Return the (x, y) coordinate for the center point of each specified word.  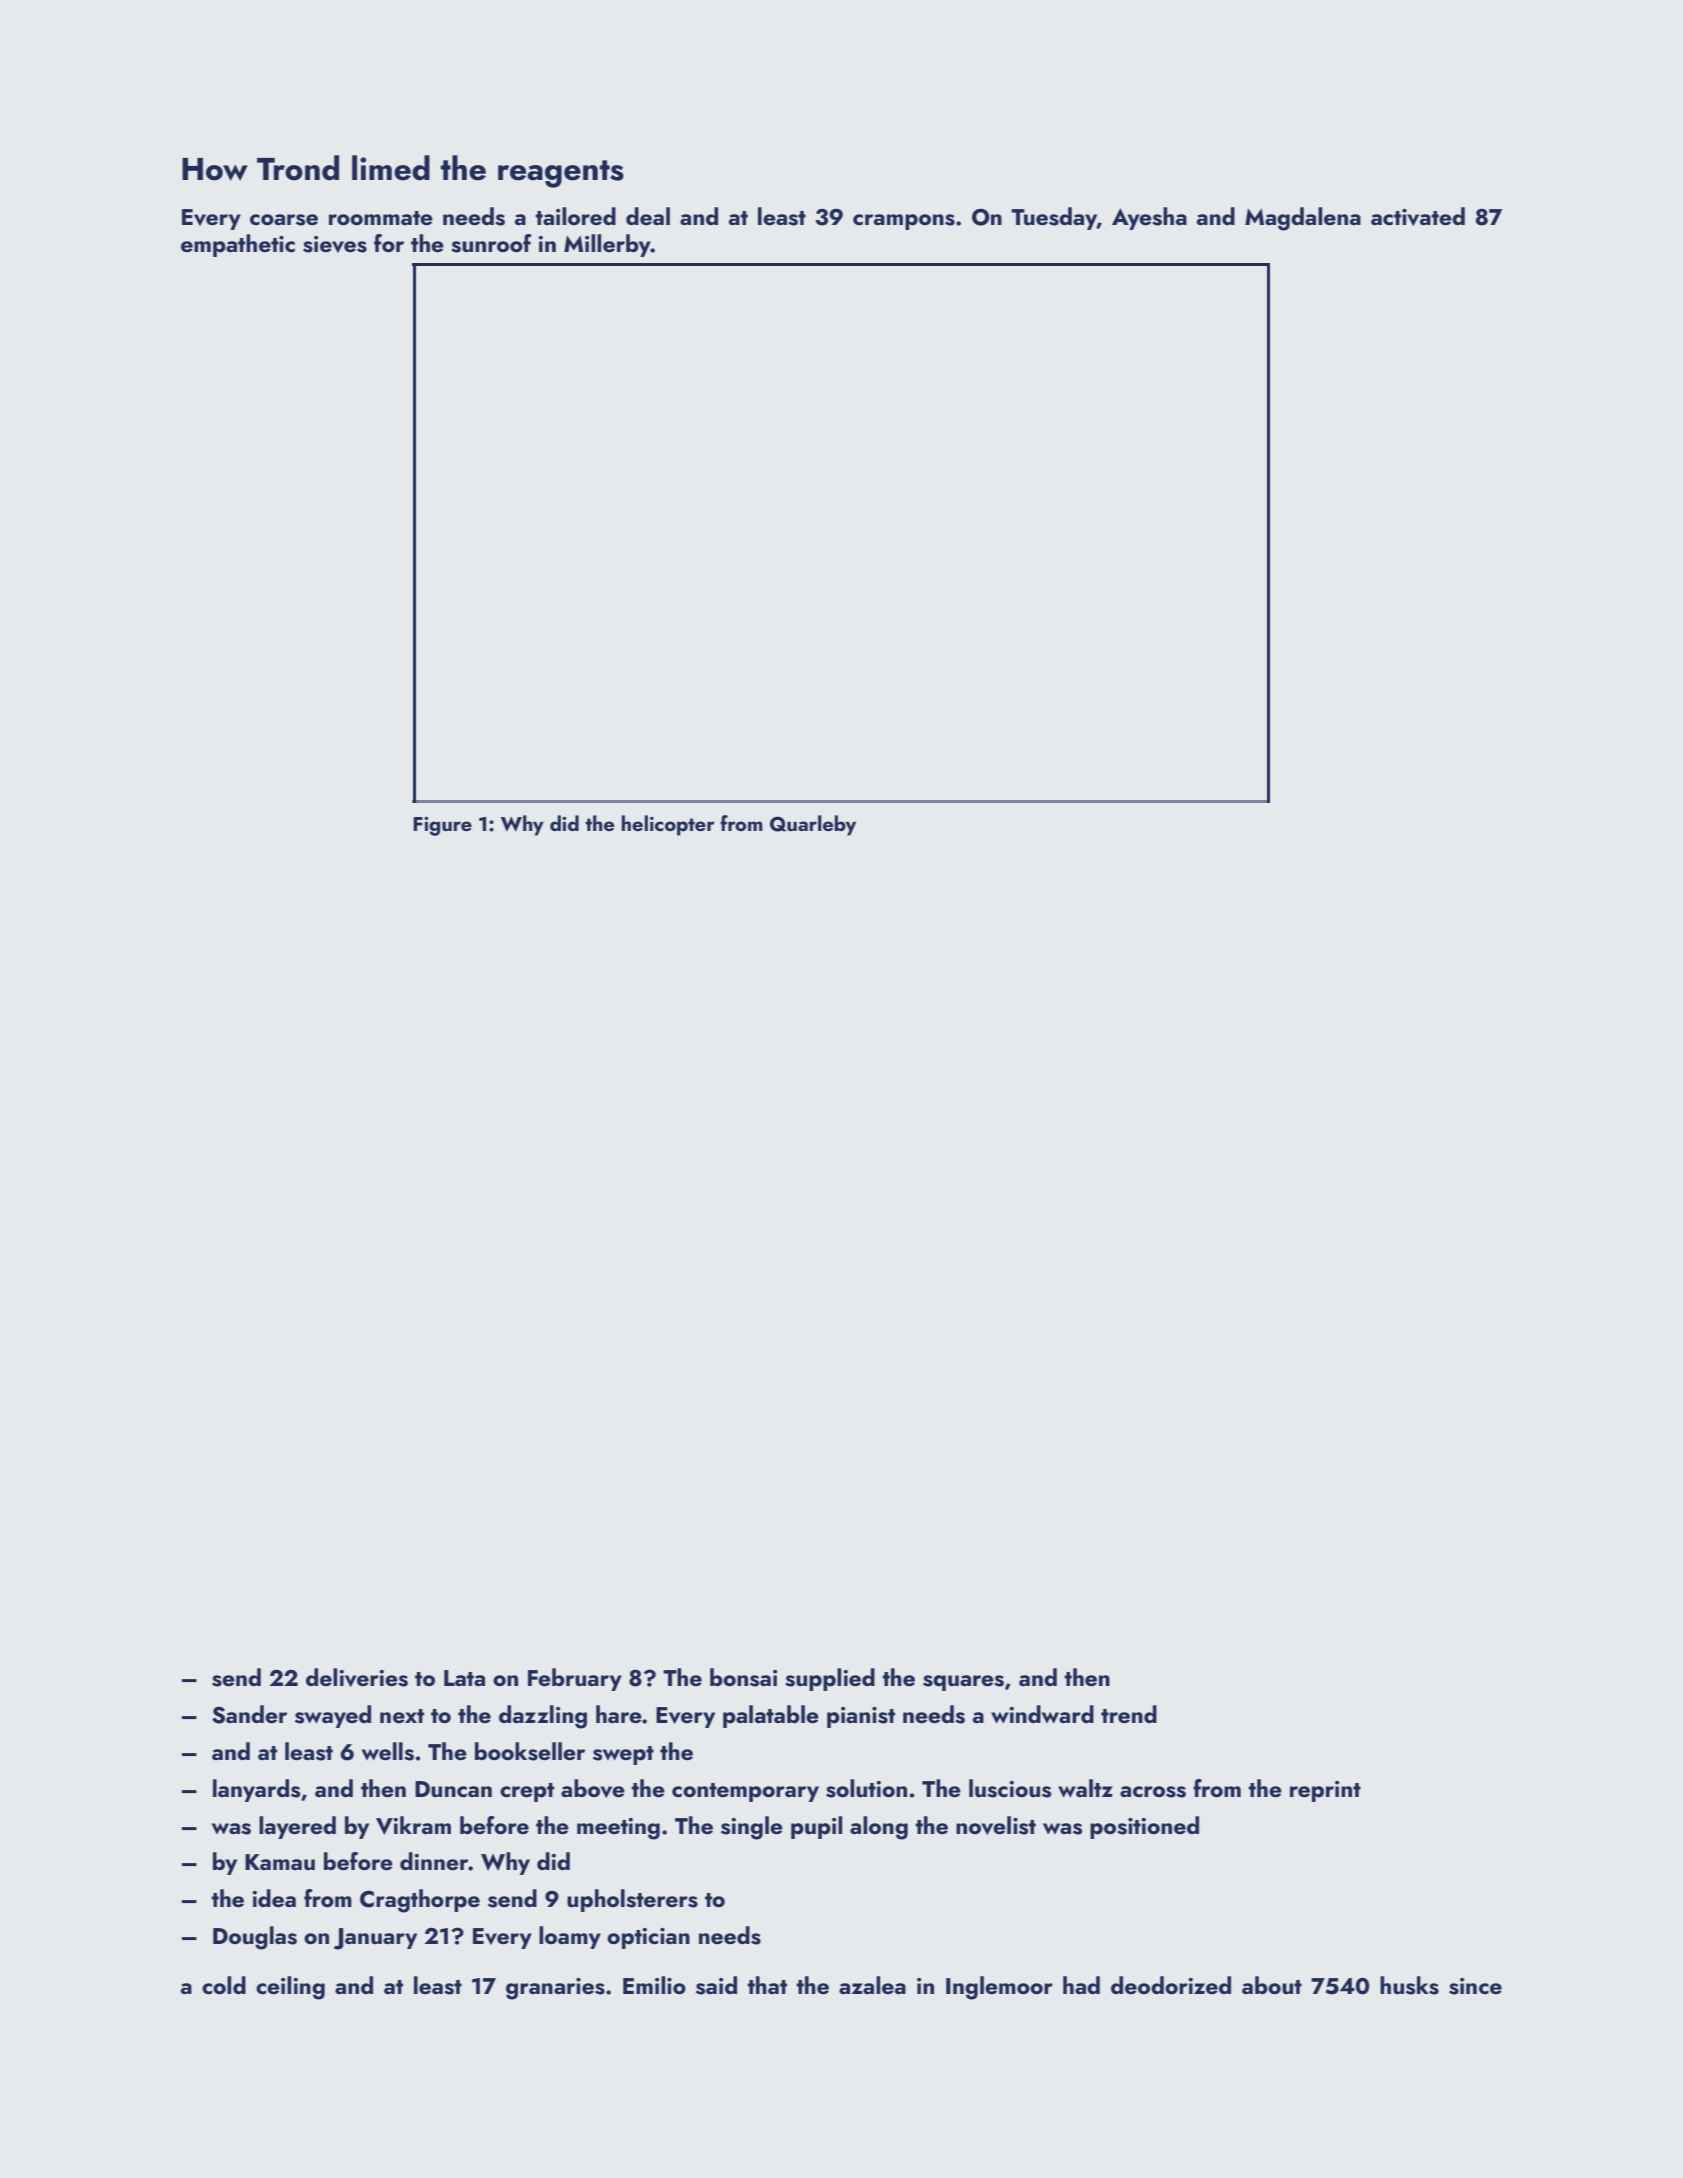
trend (1129, 1714)
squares (963, 1683)
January (375, 1939)
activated (1418, 216)
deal (648, 216)
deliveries (357, 1677)
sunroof (491, 243)
